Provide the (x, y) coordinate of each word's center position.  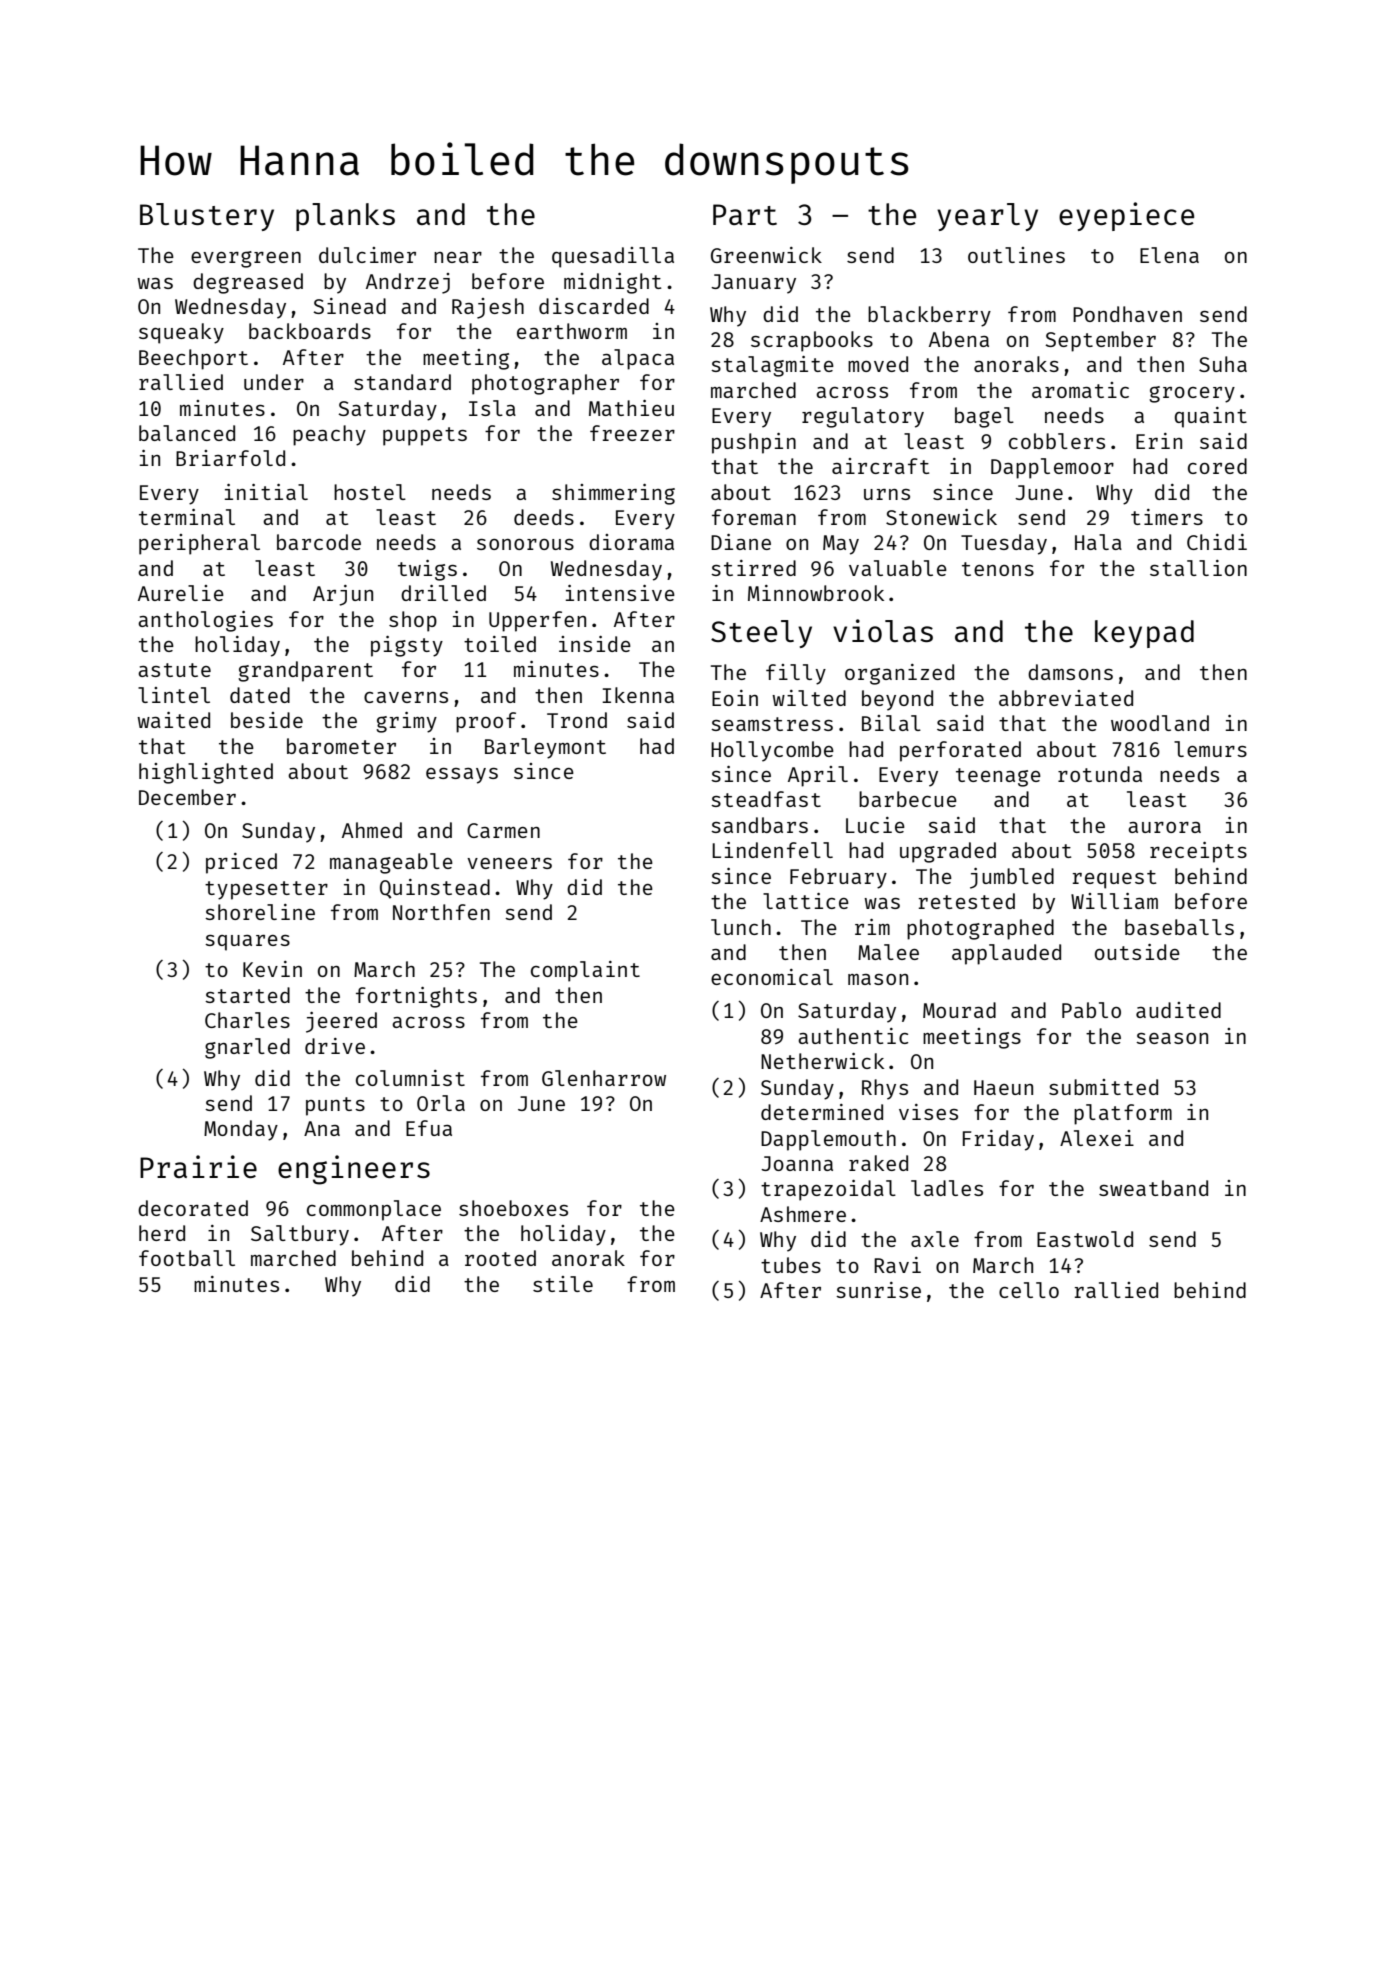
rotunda (1100, 774)
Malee (888, 952)
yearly (987, 217)
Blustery (207, 217)
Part (745, 214)
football (187, 1258)
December (187, 797)
